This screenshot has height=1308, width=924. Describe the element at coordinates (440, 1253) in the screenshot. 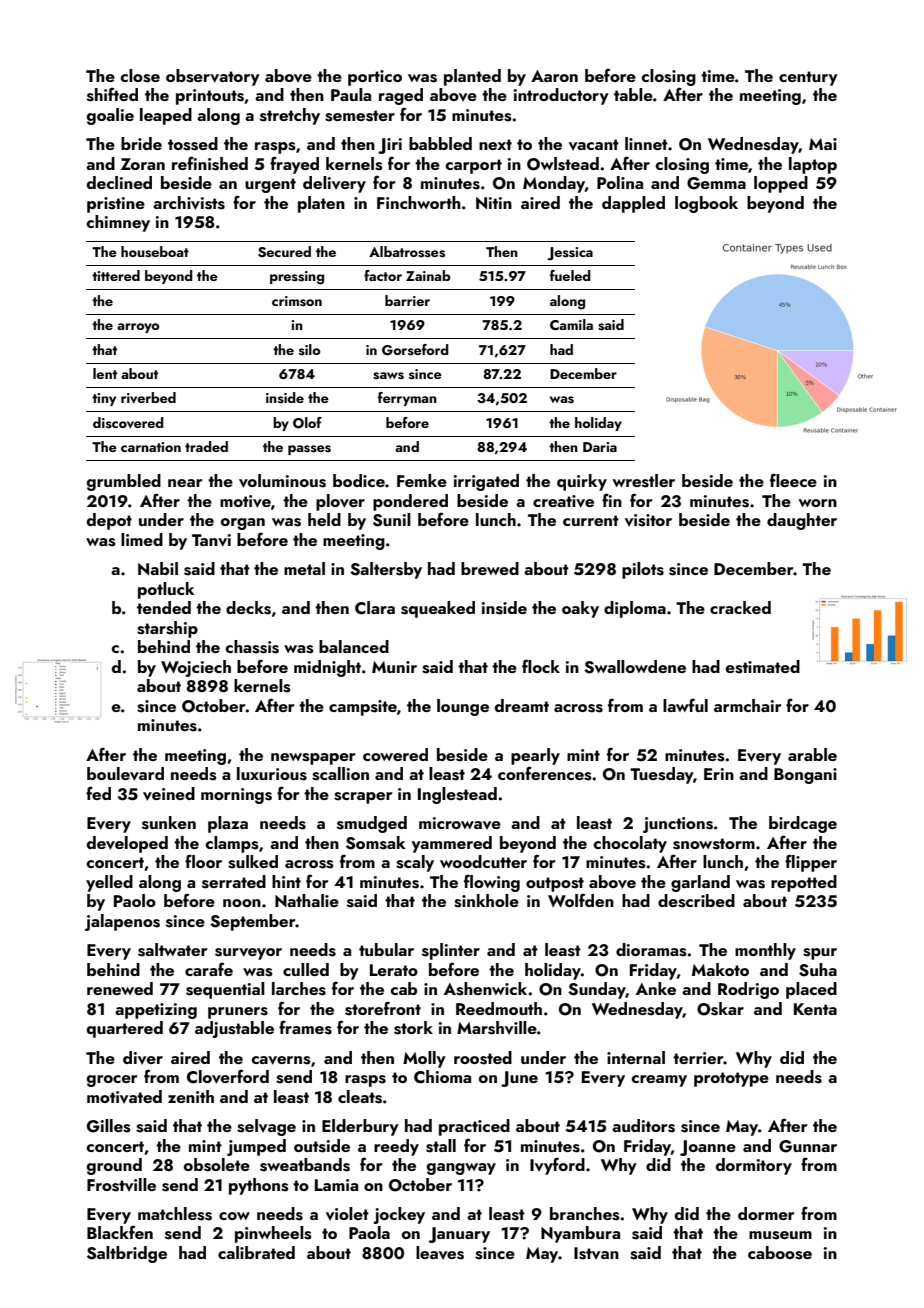

I see `leaves` at that location.
